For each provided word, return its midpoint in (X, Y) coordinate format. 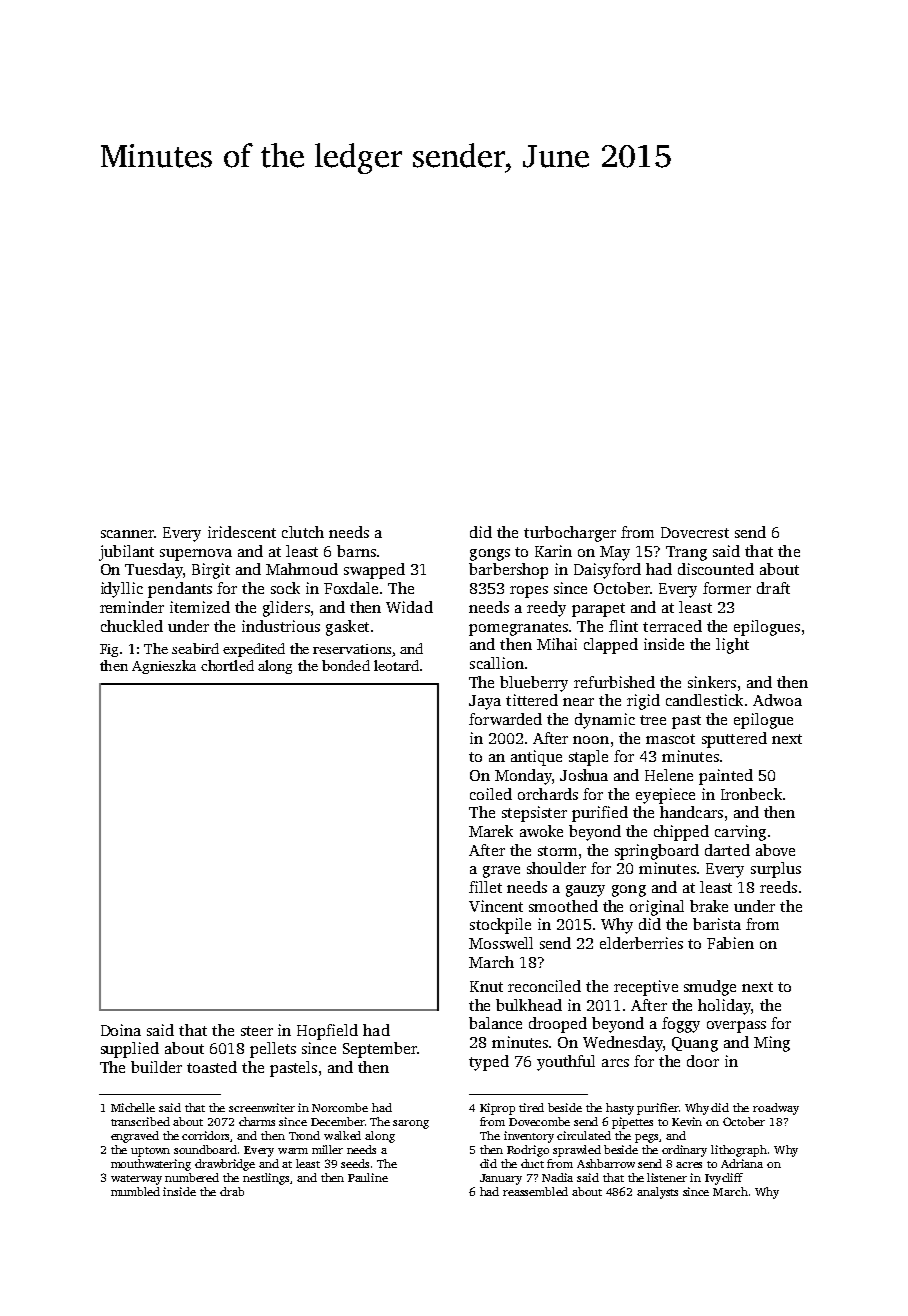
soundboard (205, 1149)
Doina (121, 1030)
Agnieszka (164, 667)
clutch (303, 532)
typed (489, 1063)
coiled (491, 794)
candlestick (704, 700)
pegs (646, 1138)
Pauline (368, 1177)
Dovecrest (695, 532)
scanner (127, 534)
